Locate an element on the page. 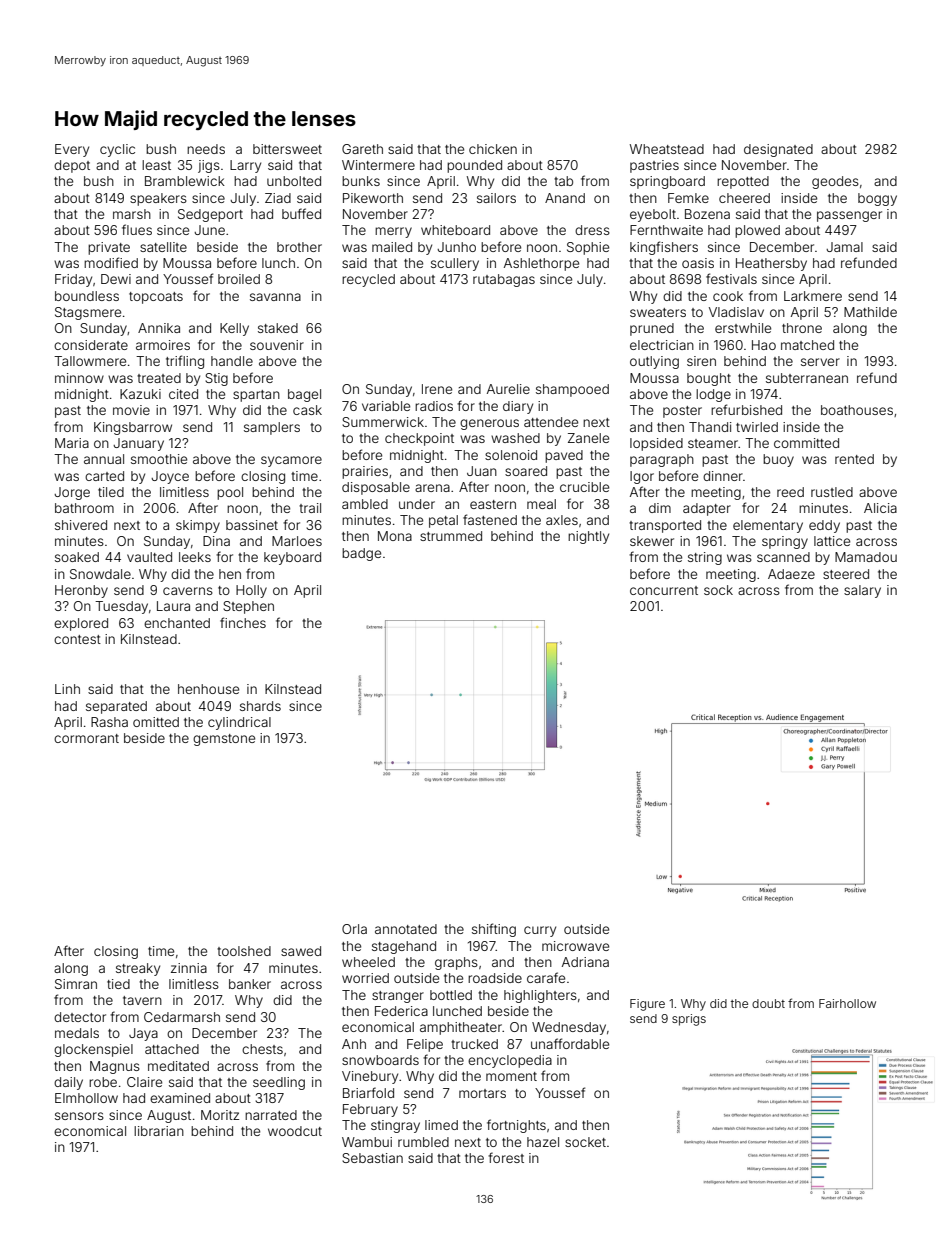 Image resolution: width=952 pixels, height=1233 pixels. keyboard is located at coordinates (292, 558).
